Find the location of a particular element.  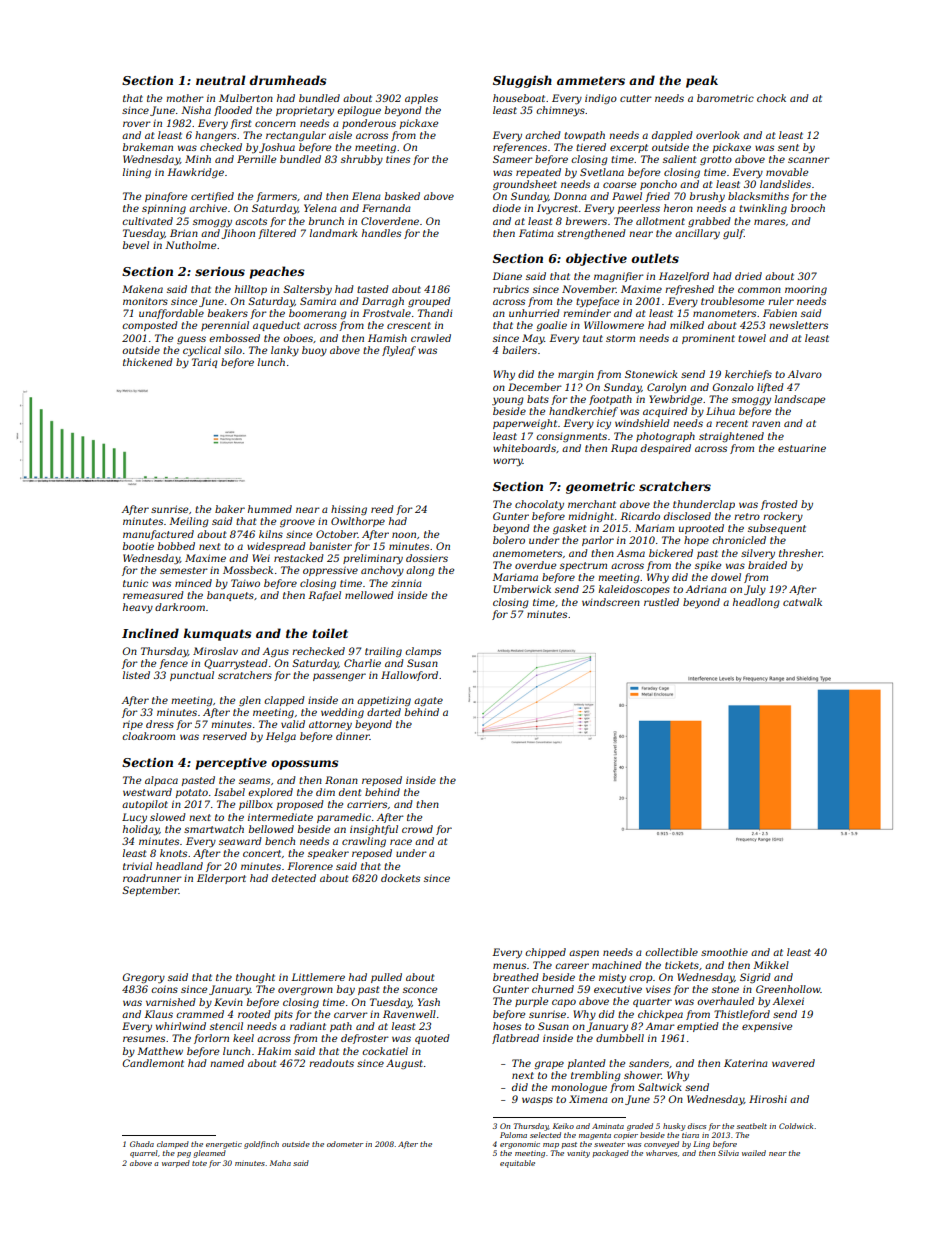

neutral is located at coordinates (221, 80).
